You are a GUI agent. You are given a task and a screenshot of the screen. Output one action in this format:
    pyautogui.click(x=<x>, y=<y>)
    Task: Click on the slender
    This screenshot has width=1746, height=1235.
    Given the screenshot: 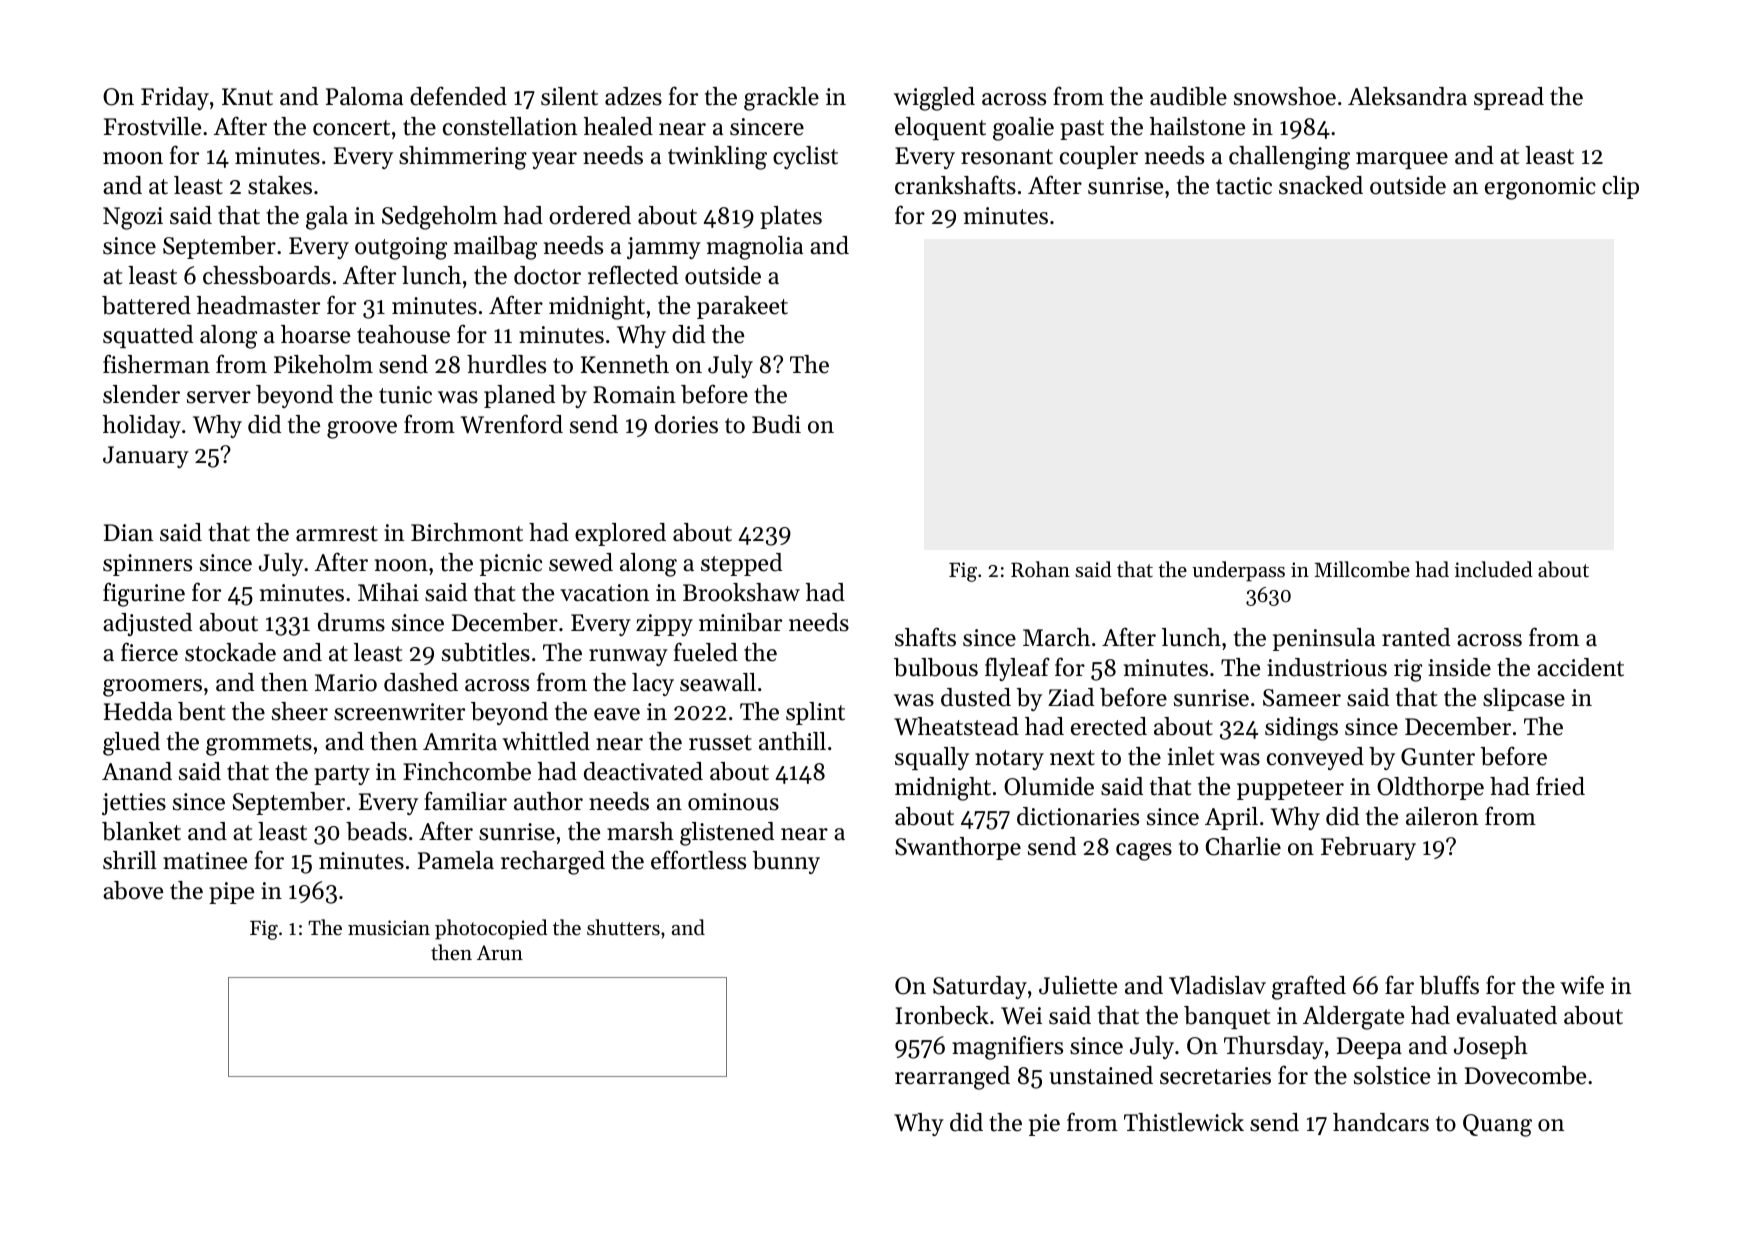 What is the action you would take?
    pyautogui.click(x=141, y=394)
